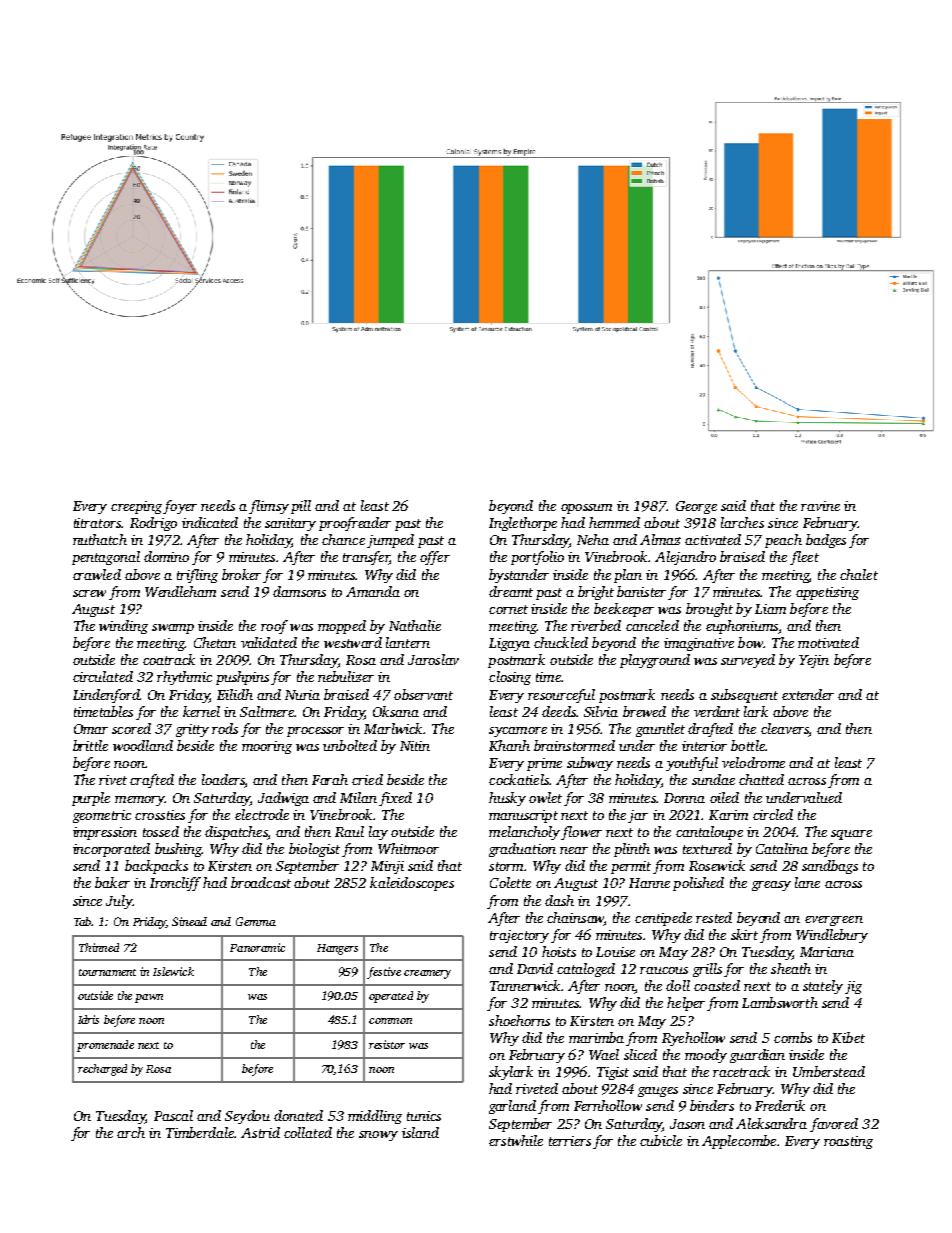 This page has width=952, height=1233. Describe the element at coordinates (260, 1132) in the page. I see `Astrid` at that location.
